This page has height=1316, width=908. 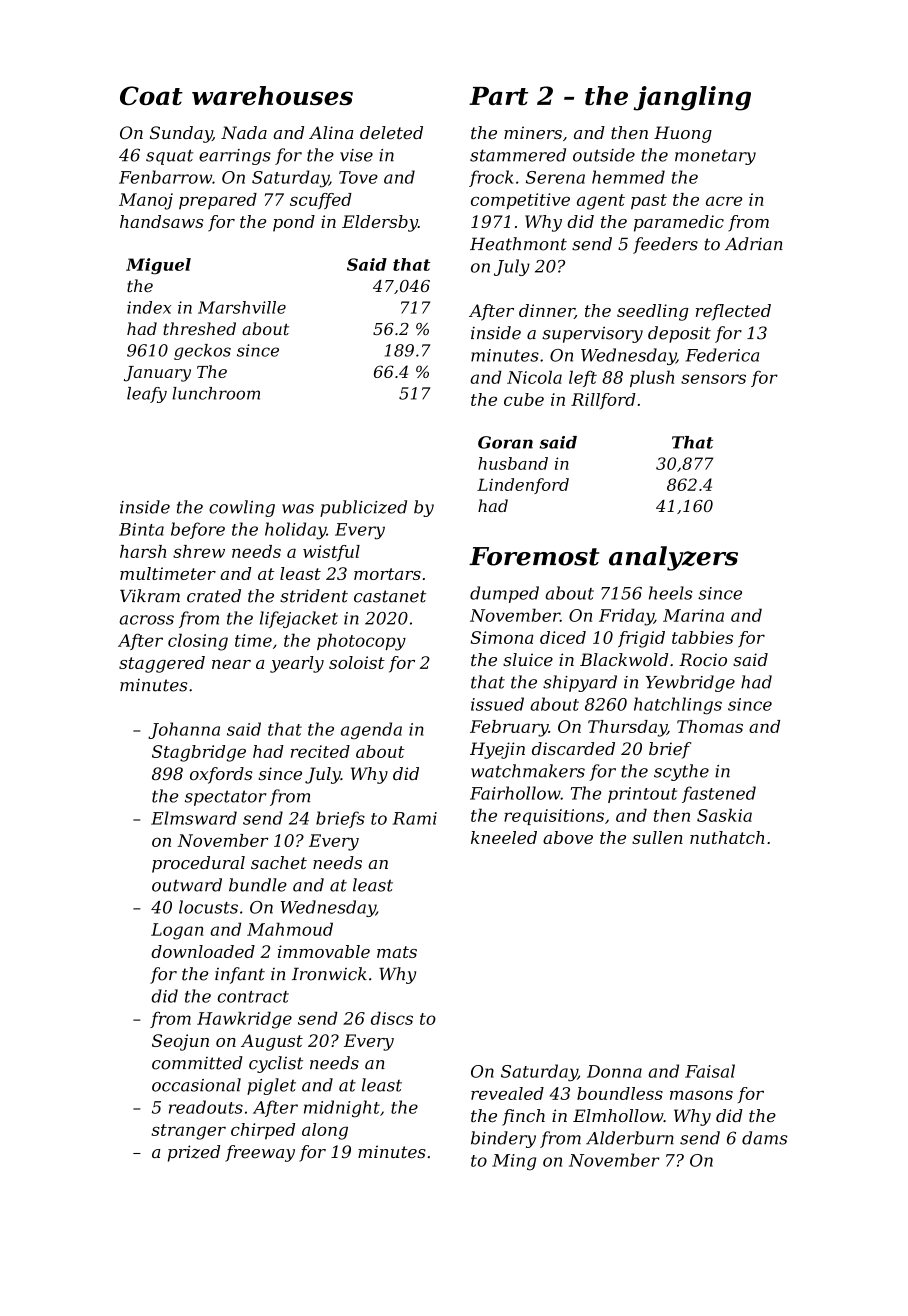 What do you see at coordinates (325, 1131) in the page?
I see `along` at bounding box center [325, 1131].
